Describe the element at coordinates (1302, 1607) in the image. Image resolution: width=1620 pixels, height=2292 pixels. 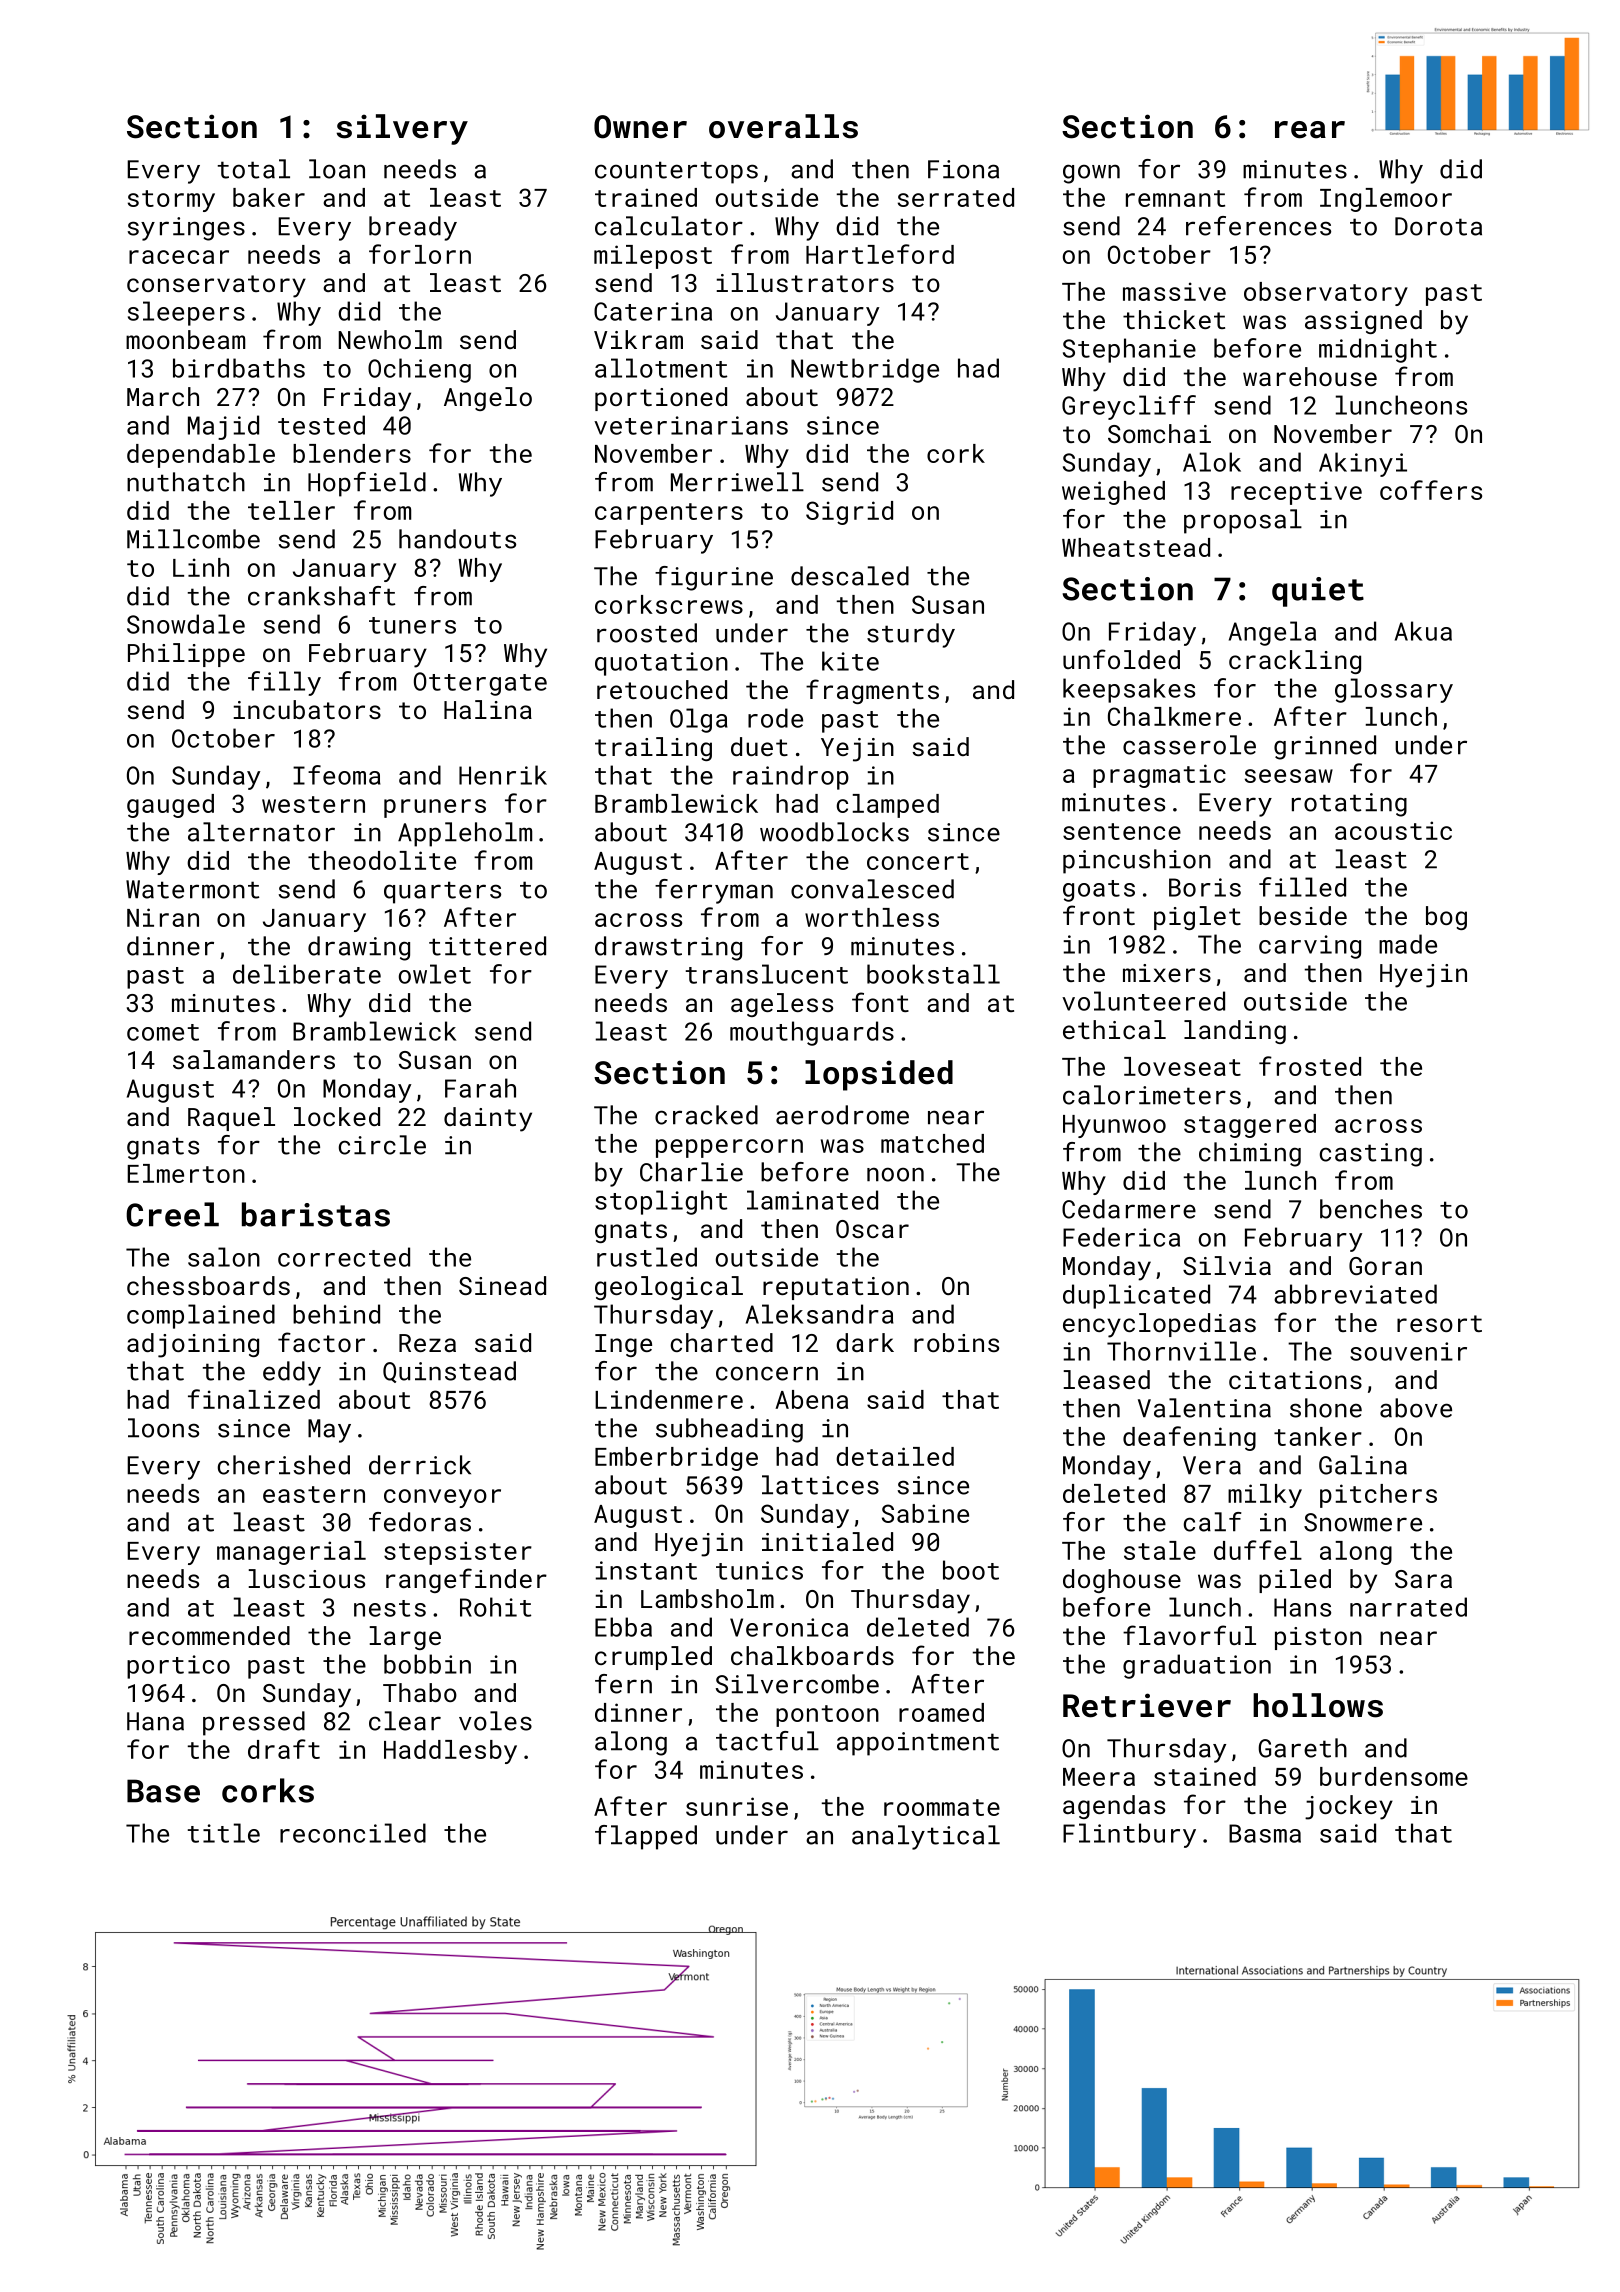
I see `Hans` at that location.
